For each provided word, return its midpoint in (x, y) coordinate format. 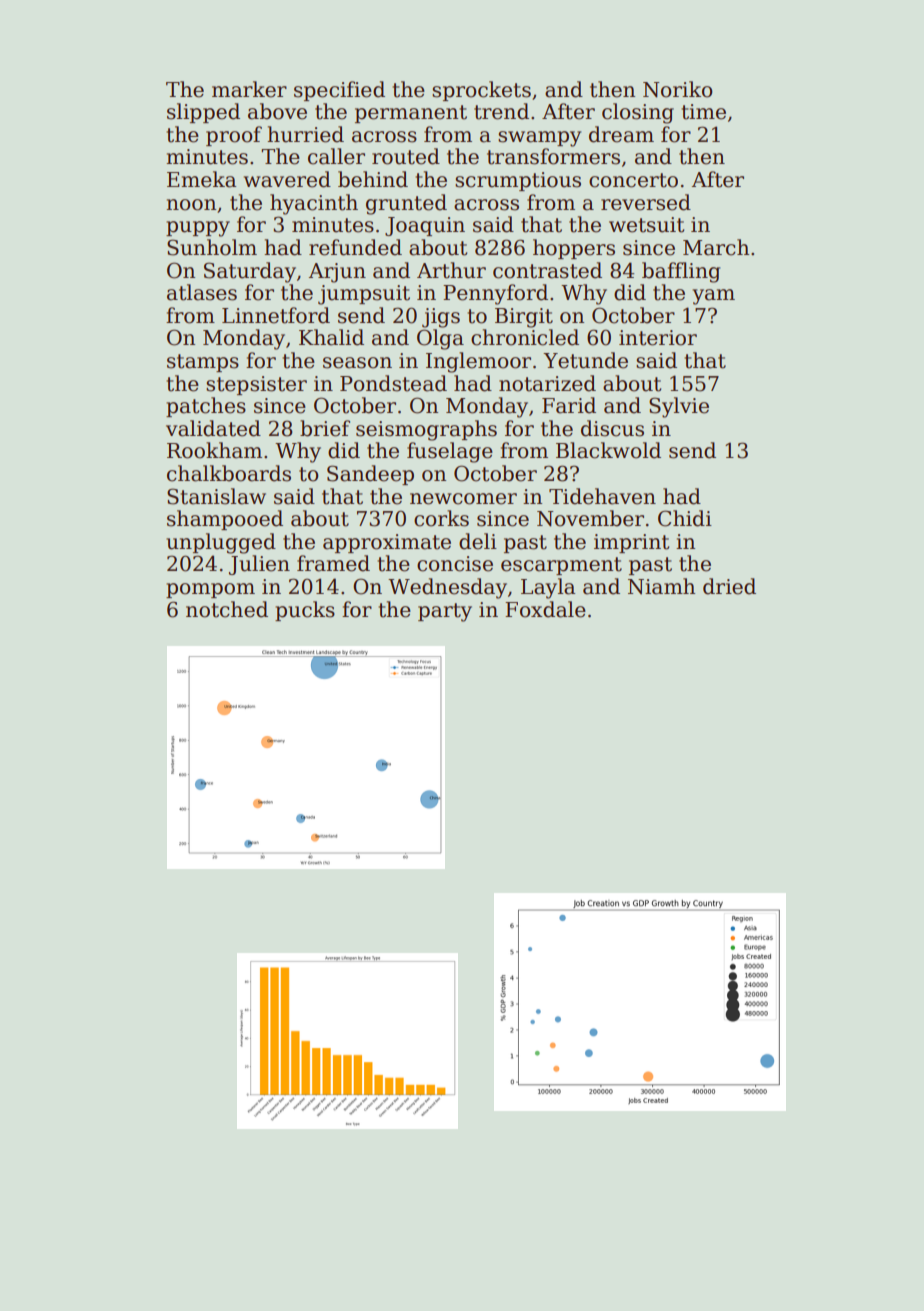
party (445, 612)
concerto (633, 180)
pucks (305, 611)
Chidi (685, 518)
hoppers (574, 249)
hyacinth (314, 204)
